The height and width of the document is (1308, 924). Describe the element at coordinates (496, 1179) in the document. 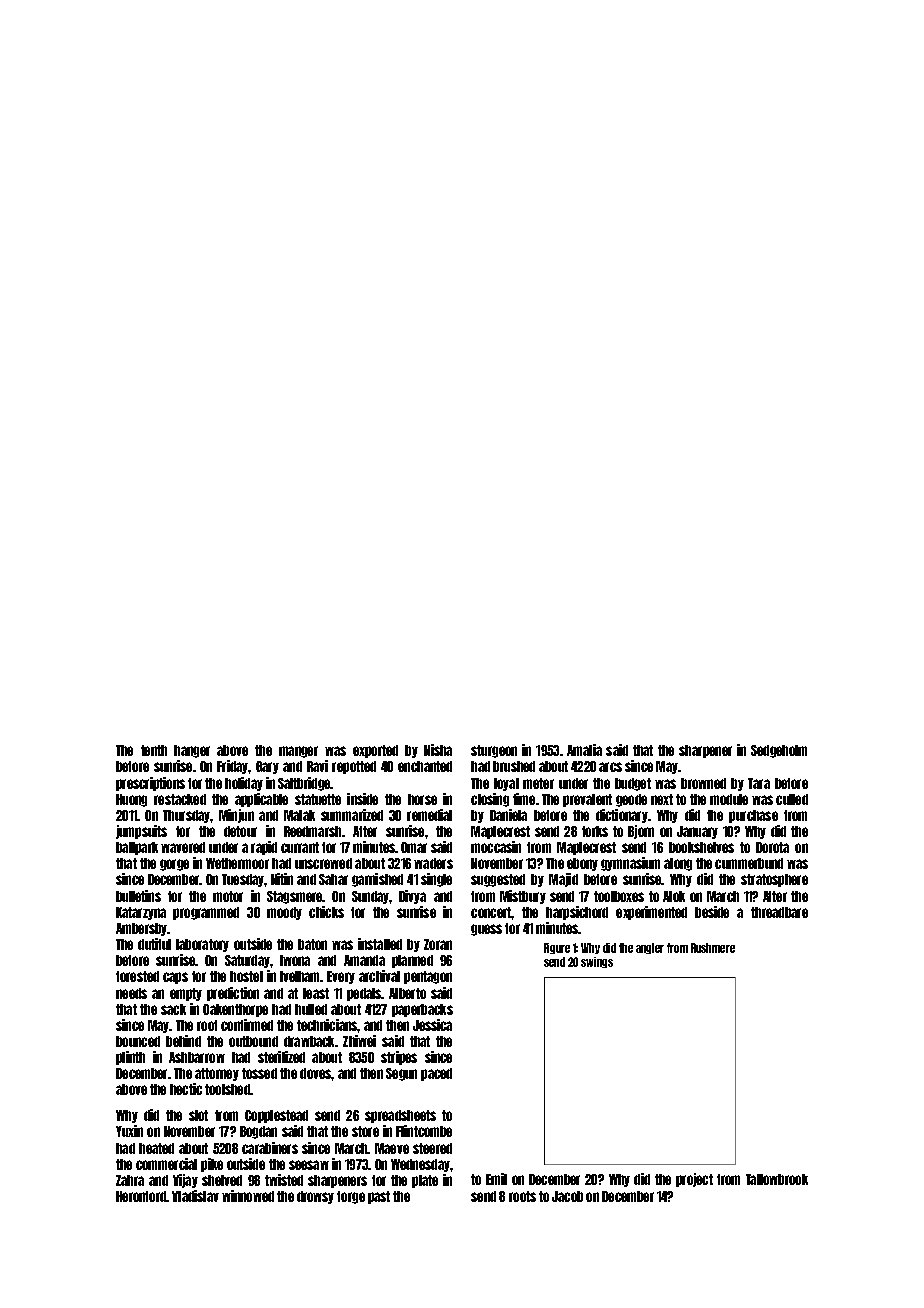

I see `Emil` at that location.
